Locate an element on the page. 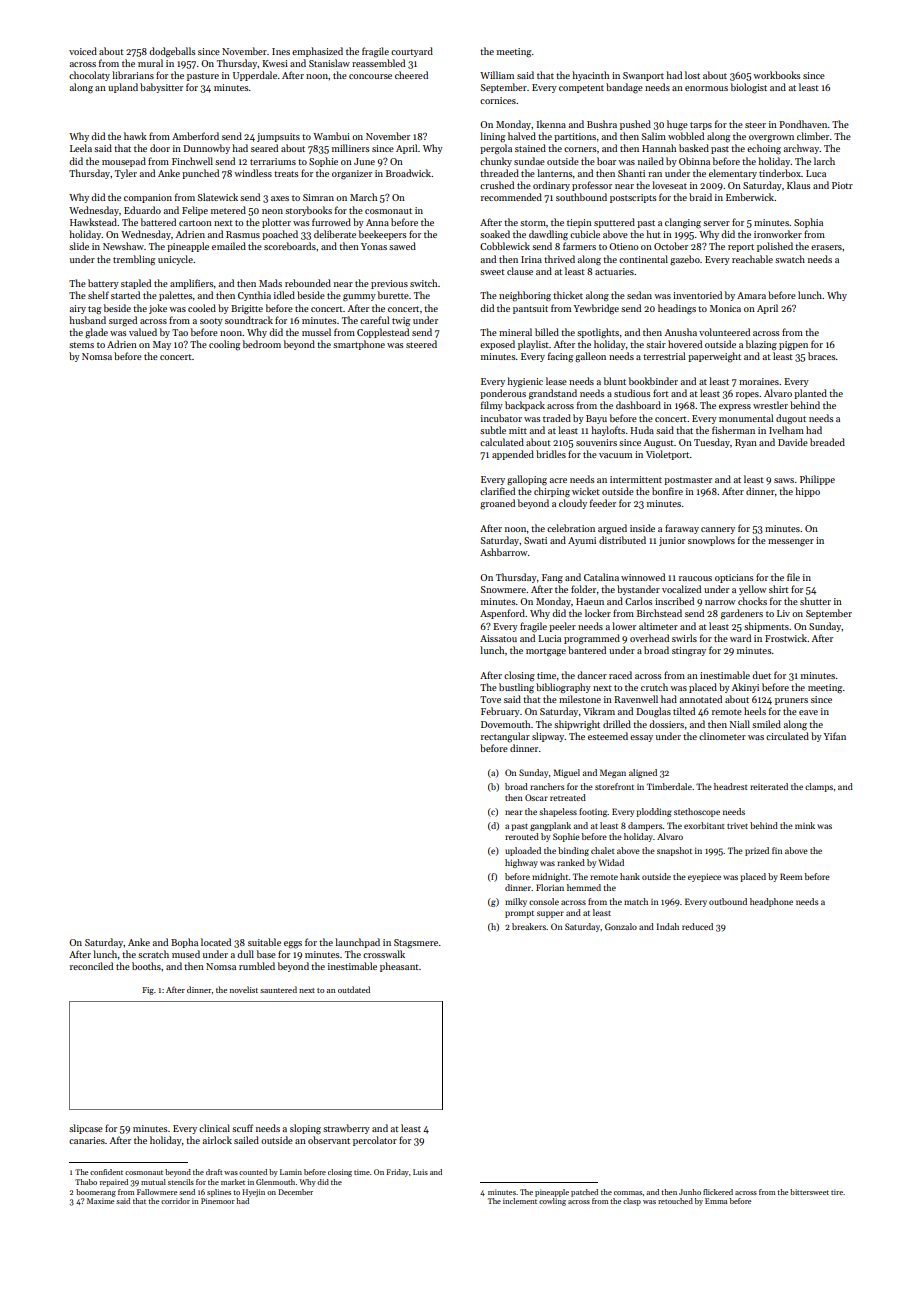 The image size is (924, 1308). Maxime is located at coordinates (100, 1201).
